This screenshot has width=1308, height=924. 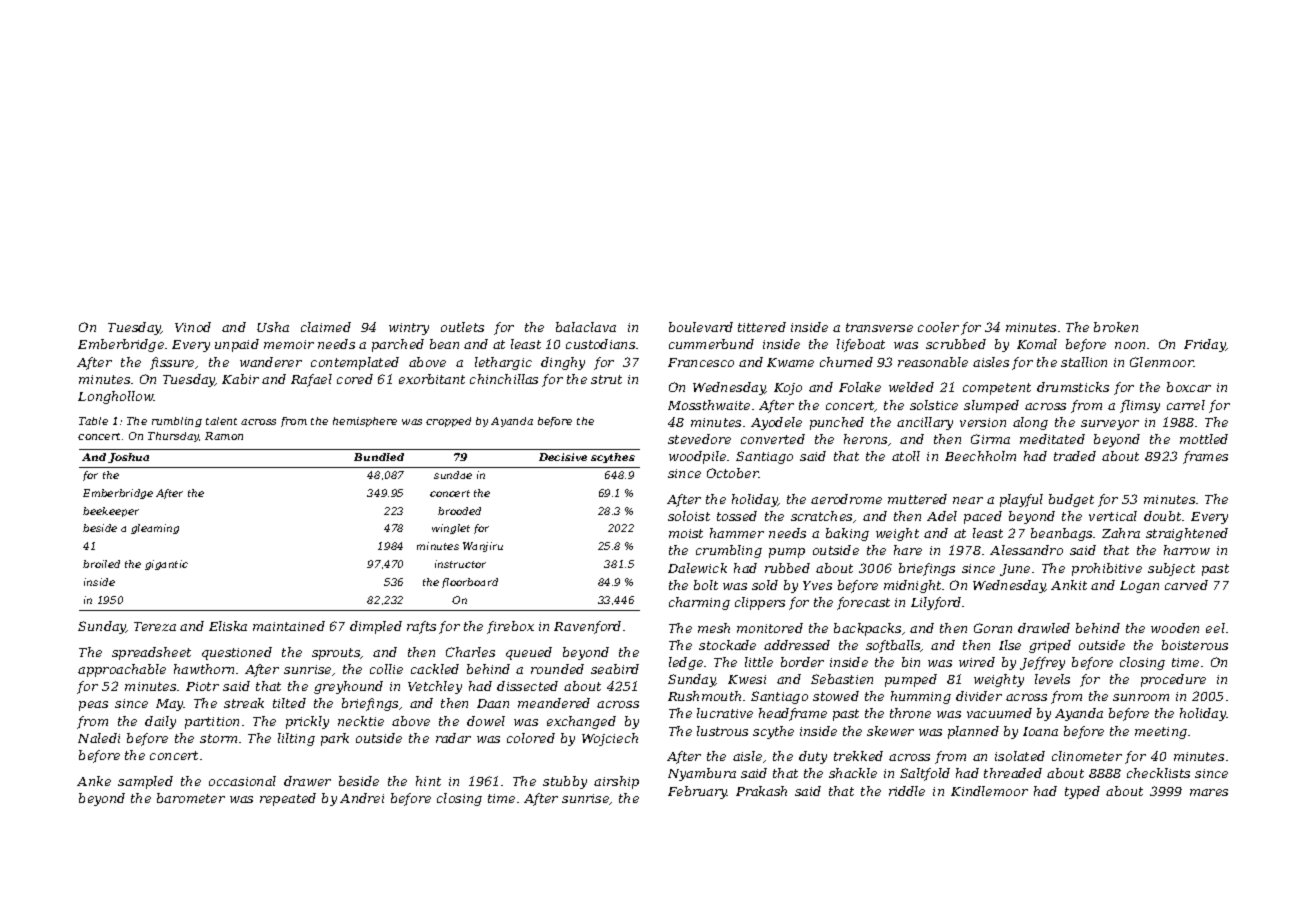 What do you see at coordinates (470, 583) in the screenshot?
I see `floorboard` at bounding box center [470, 583].
